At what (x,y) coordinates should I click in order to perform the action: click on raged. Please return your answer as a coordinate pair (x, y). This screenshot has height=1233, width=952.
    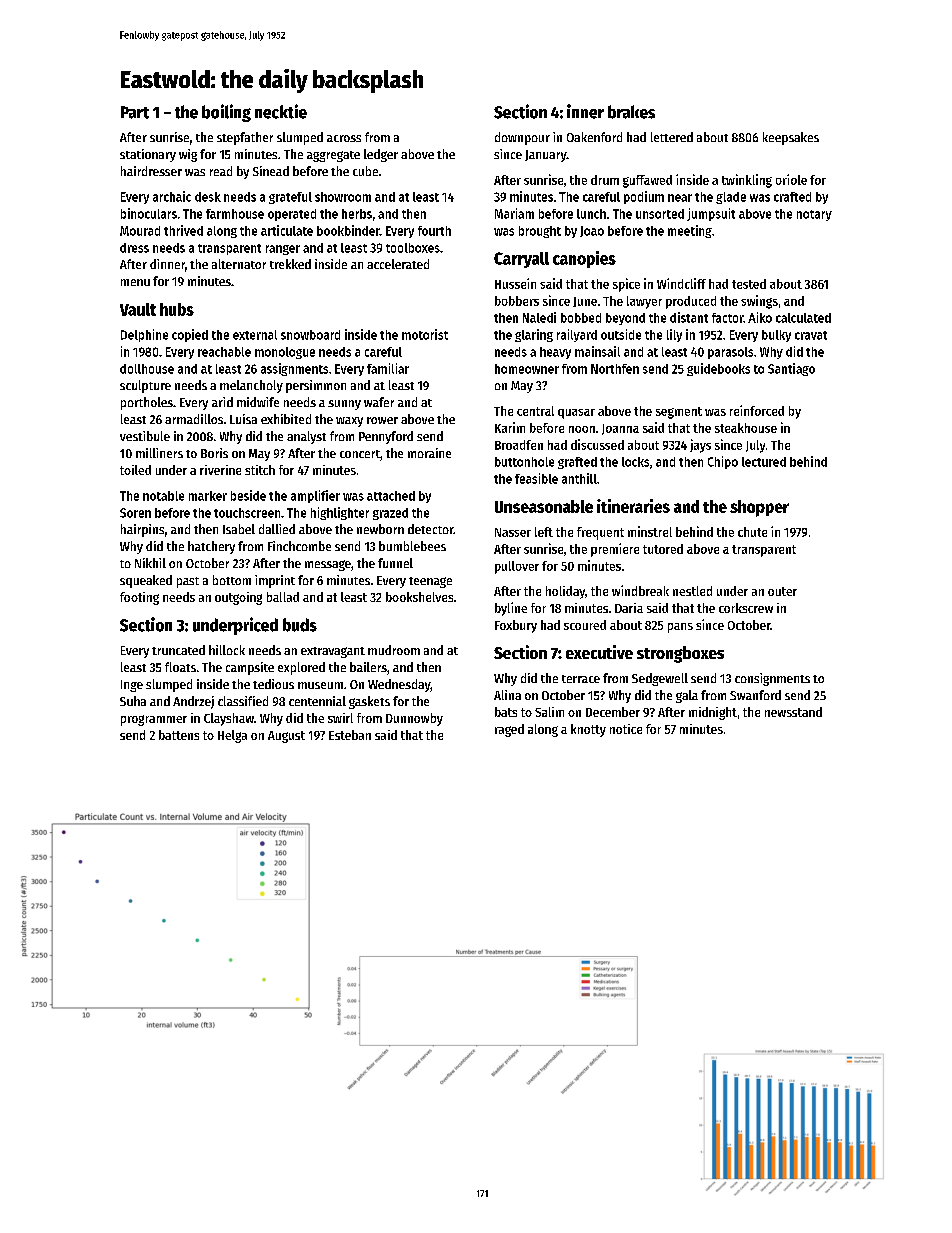
    Looking at the image, I should click on (509, 730).
